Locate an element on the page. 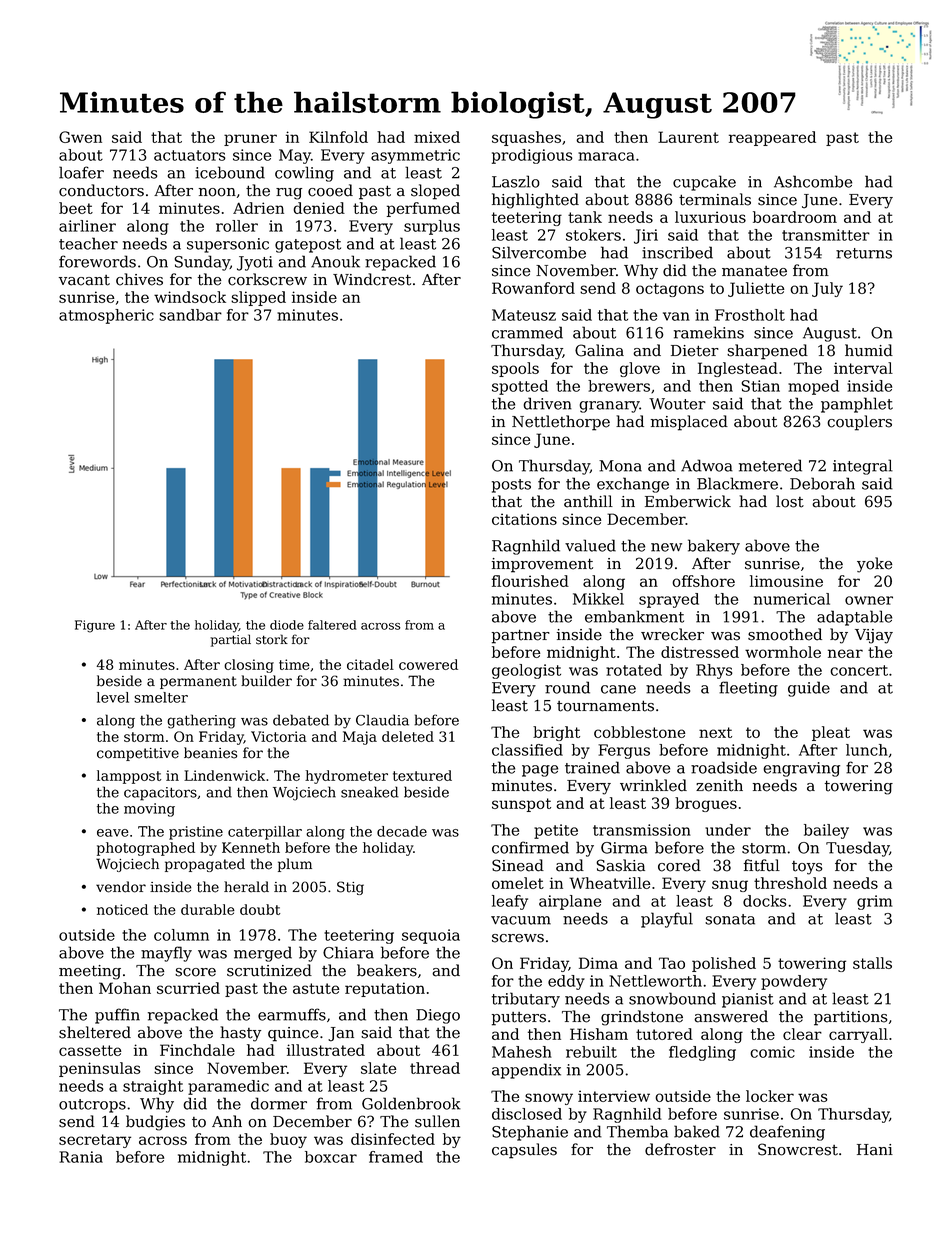 The width and height of the image is (952, 1233). citations is located at coordinates (524, 519).
